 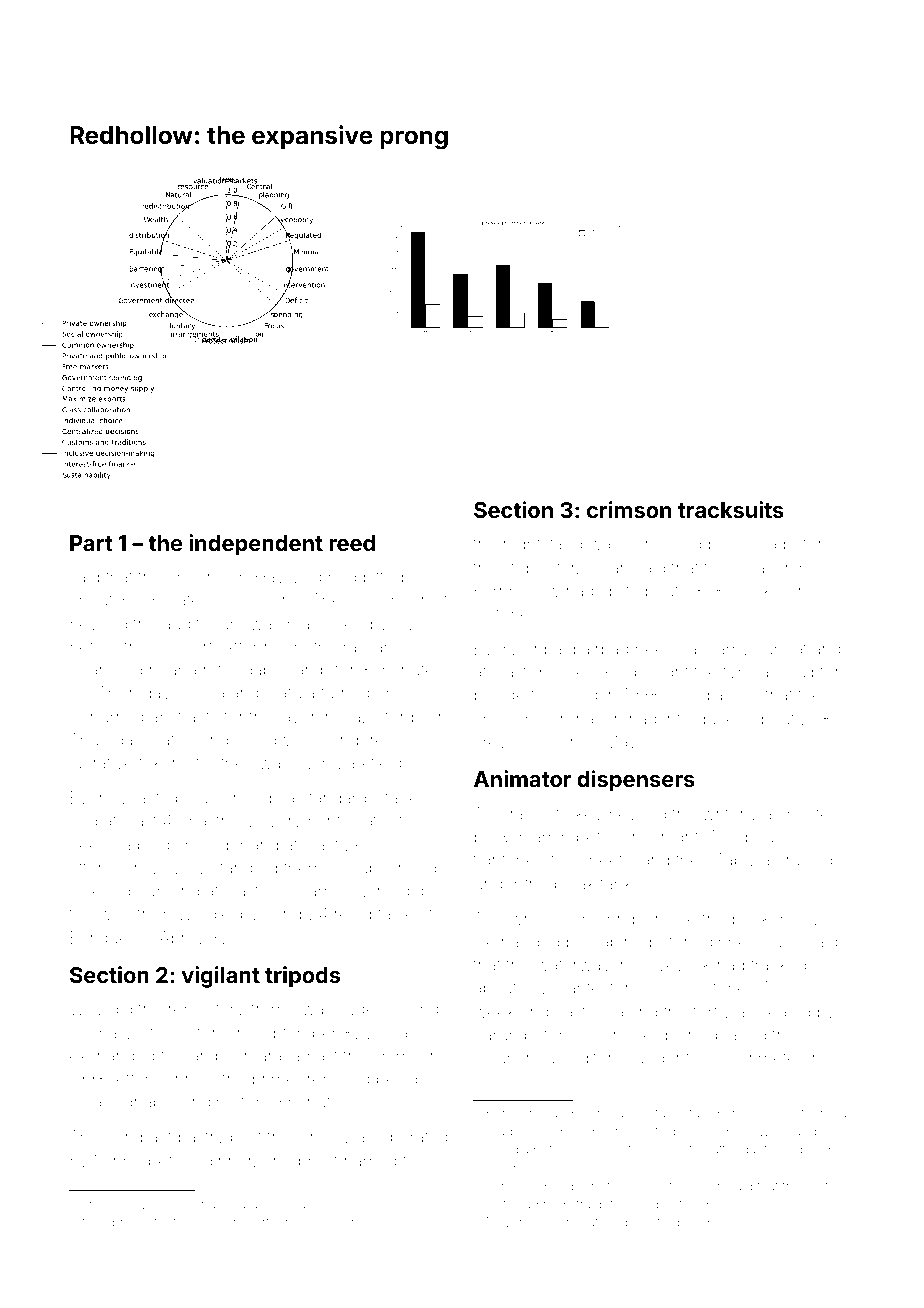 I want to click on cruised, so click(x=804, y=859).
